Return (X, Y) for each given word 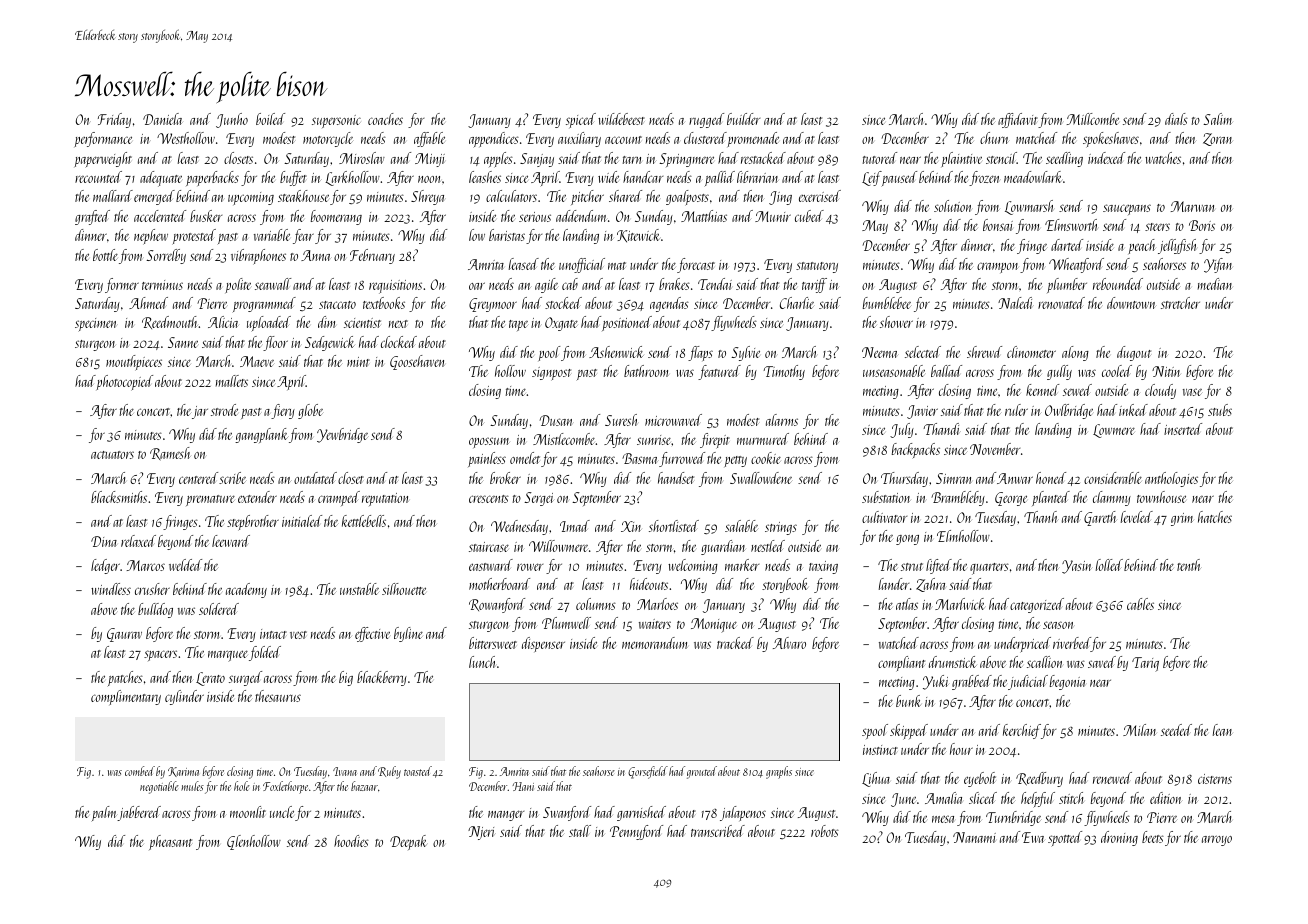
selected (923, 352)
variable (272, 235)
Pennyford (636, 832)
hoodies (351, 841)
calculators (511, 196)
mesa (943, 819)
